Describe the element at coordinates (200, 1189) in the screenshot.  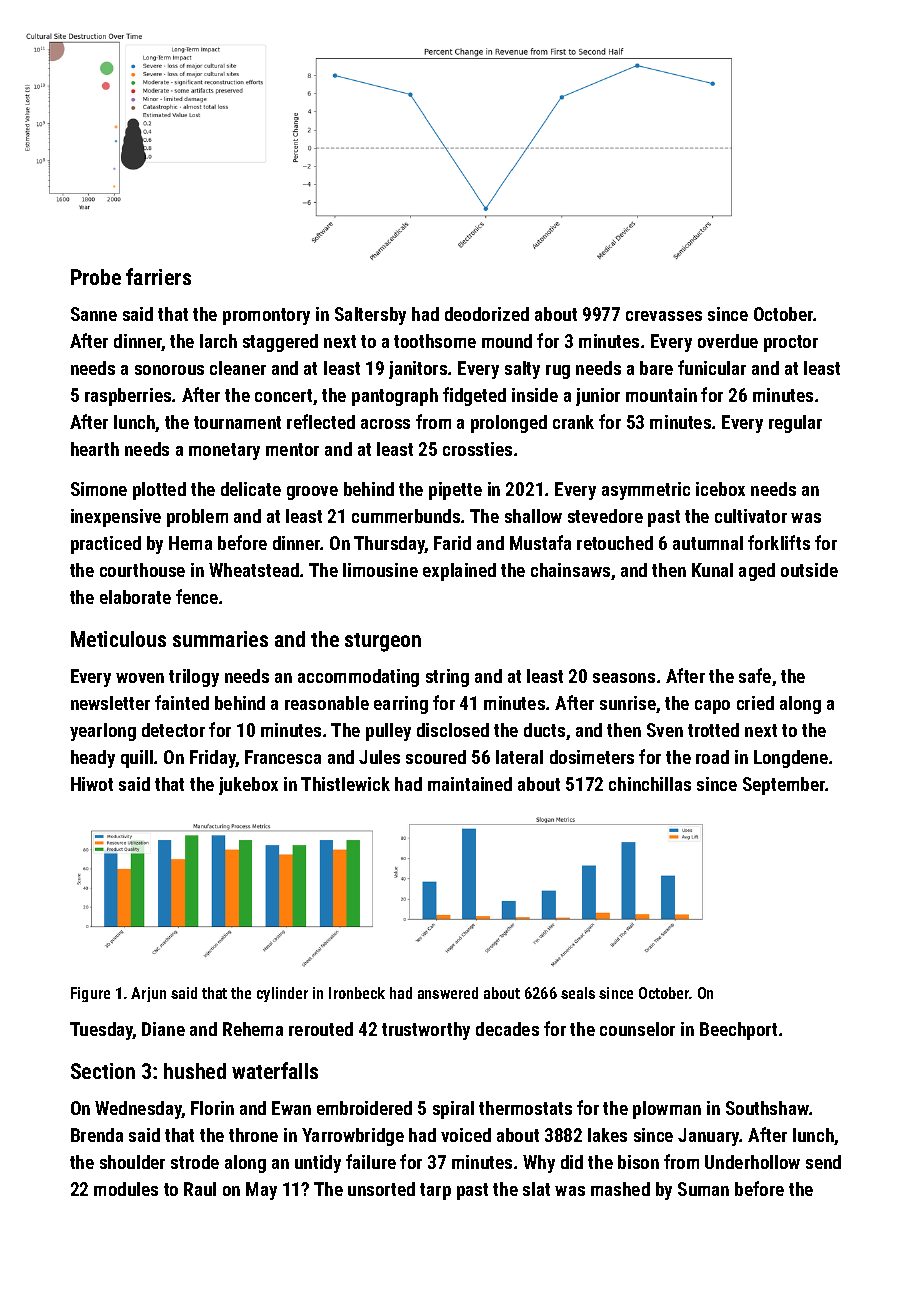
I see `Raul` at that location.
